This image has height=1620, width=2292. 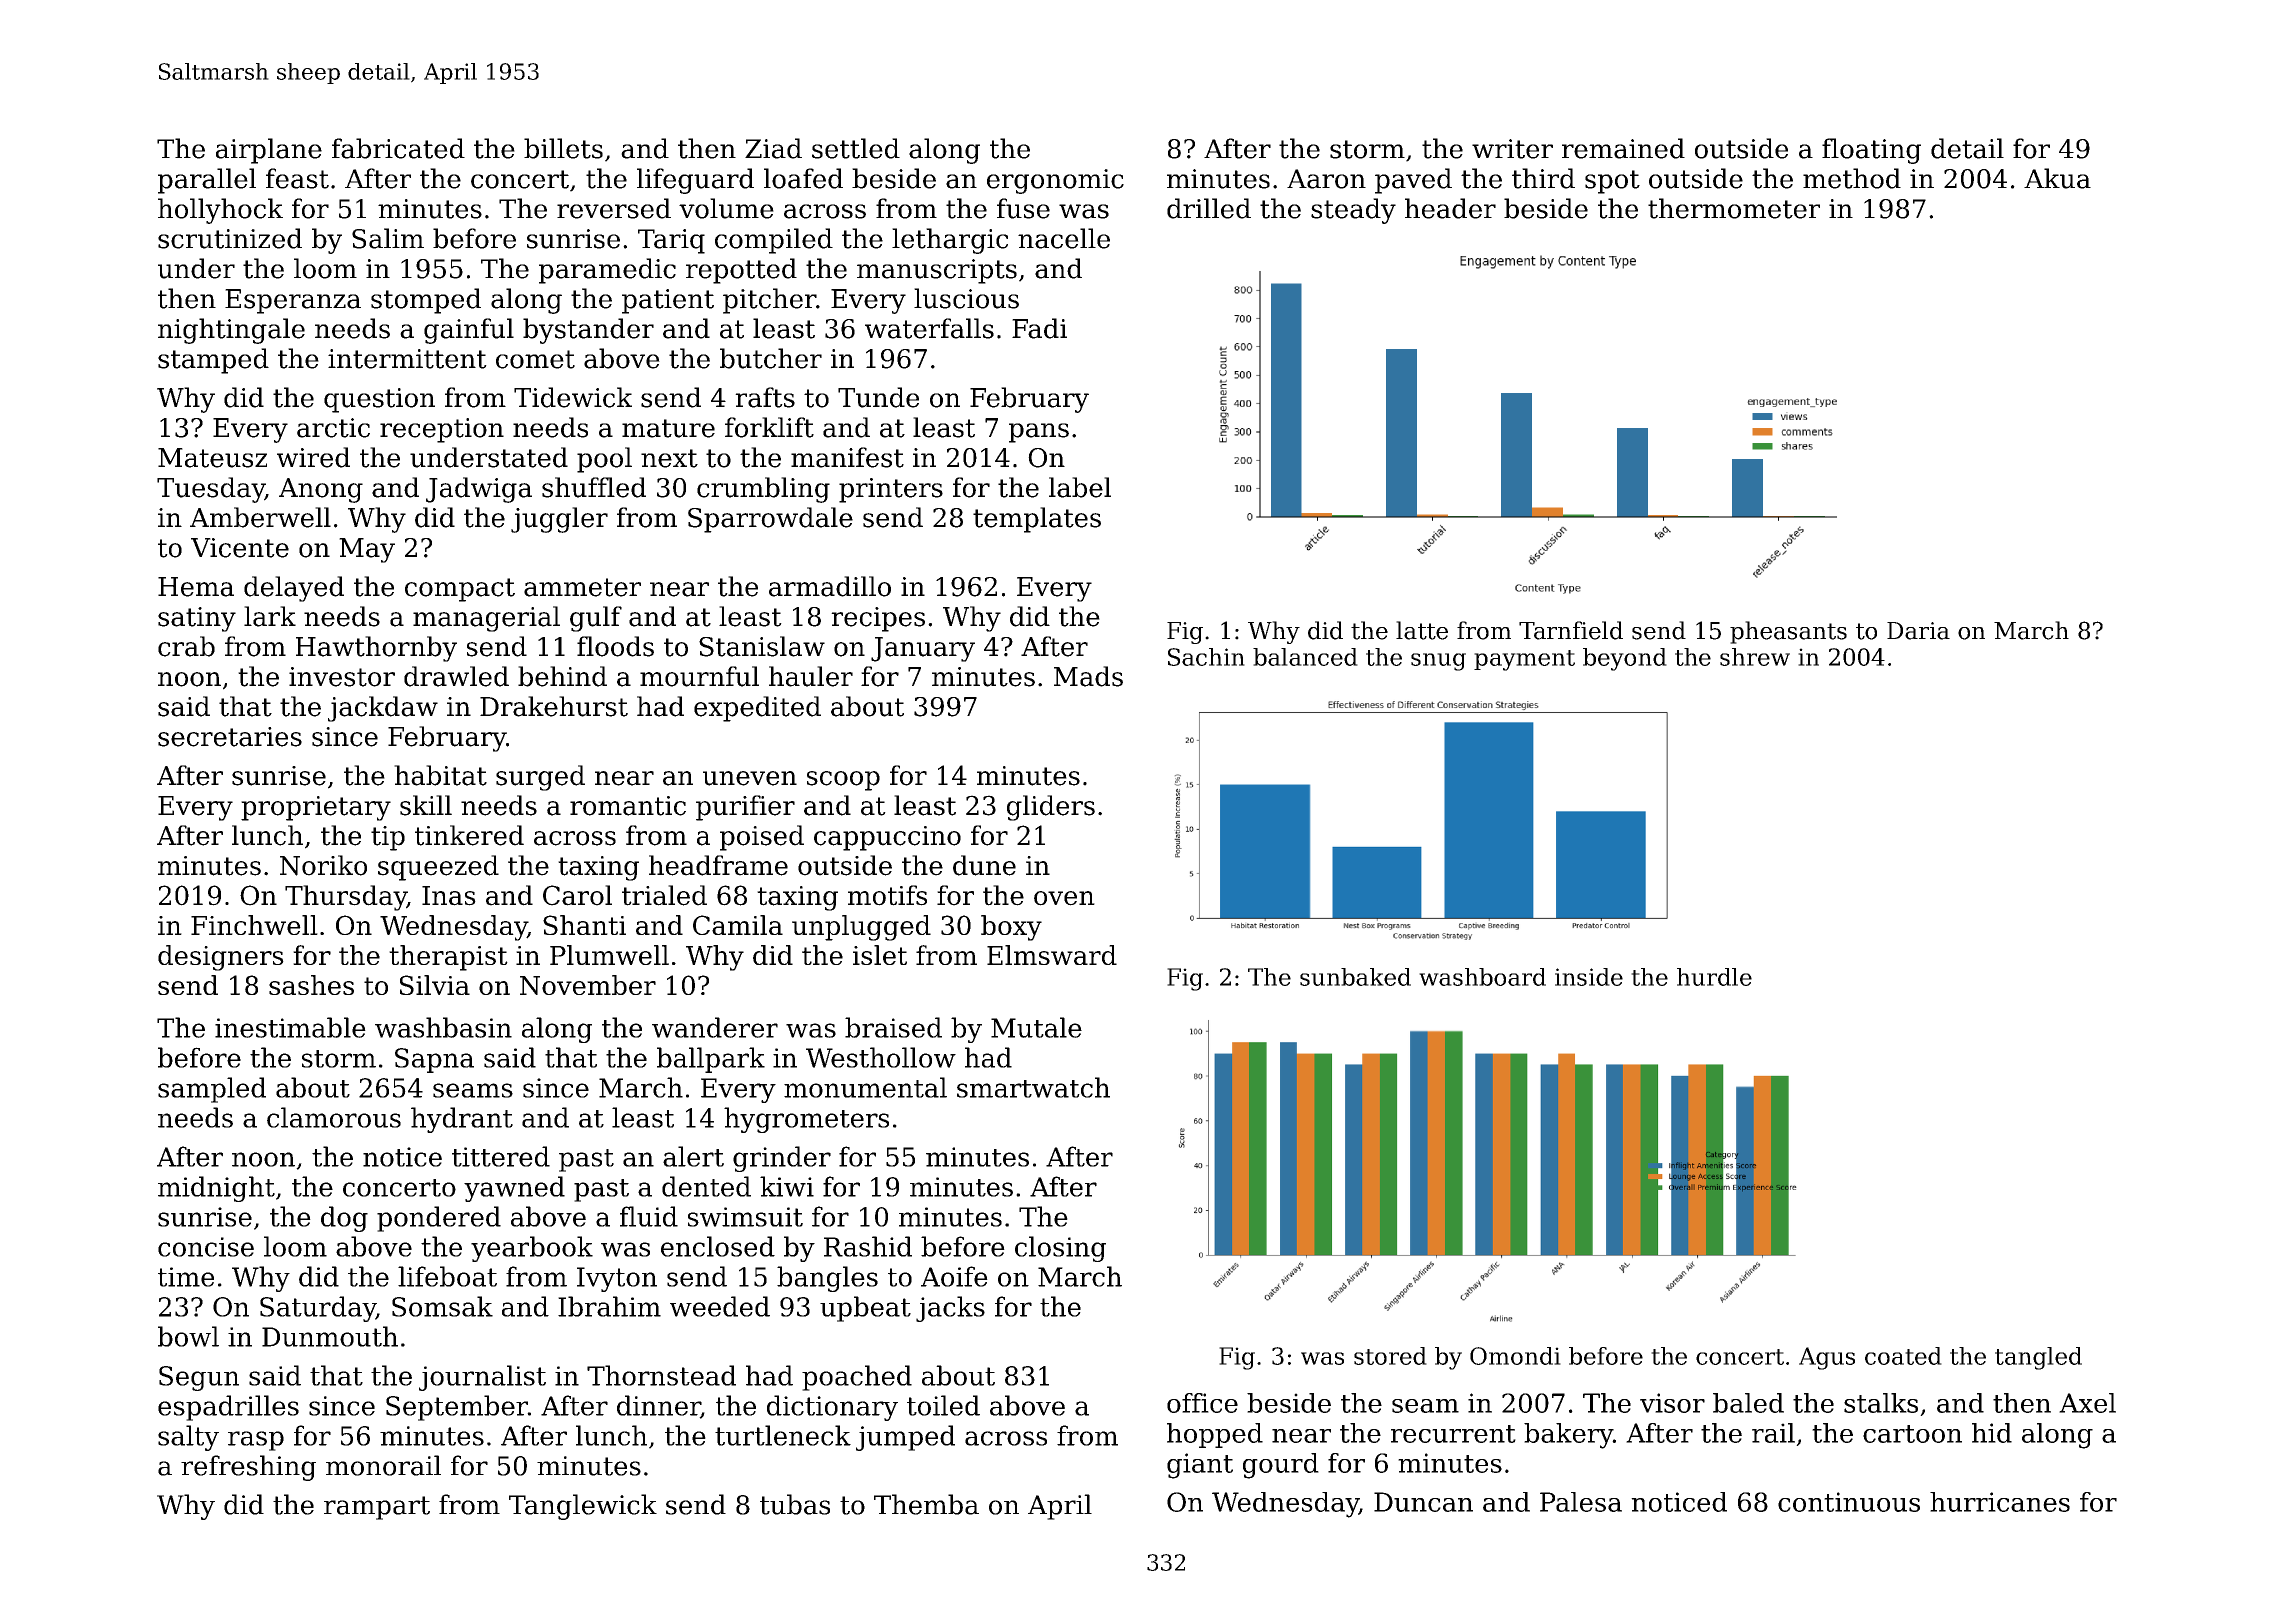 What do you see at coordinates (856, 148) in the image?
I see `settled` at bounding box center [856, 148].
